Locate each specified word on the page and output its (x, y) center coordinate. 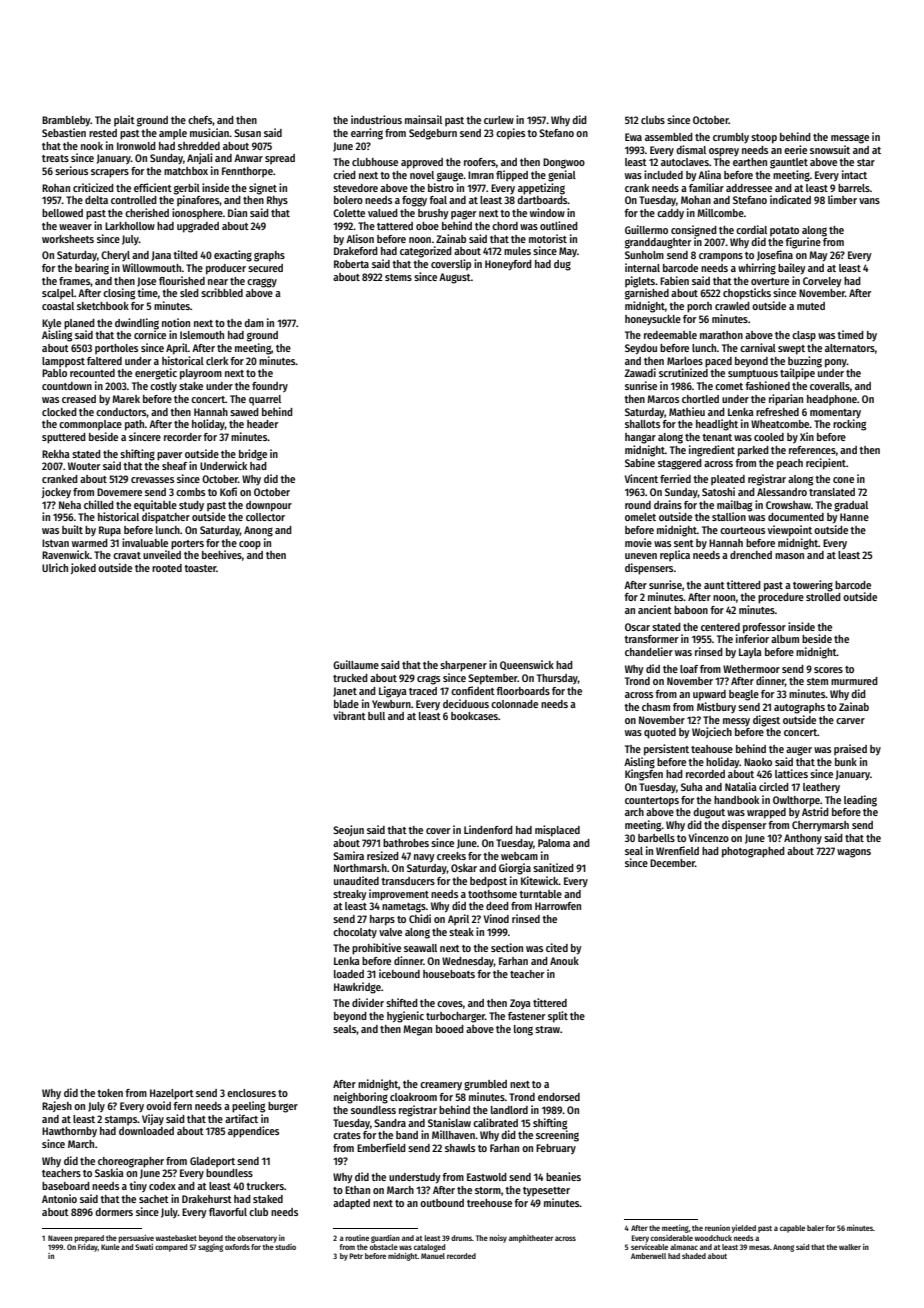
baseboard (66, 1186)
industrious (376, 119)
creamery (441, 1086)
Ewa (633, 137)
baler (815, 1228)
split (558, 1017)
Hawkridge (357, 988)
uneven (641, 556)
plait (124, 120)
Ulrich (55, 567)
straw (547, 1029)
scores (828, 670)
